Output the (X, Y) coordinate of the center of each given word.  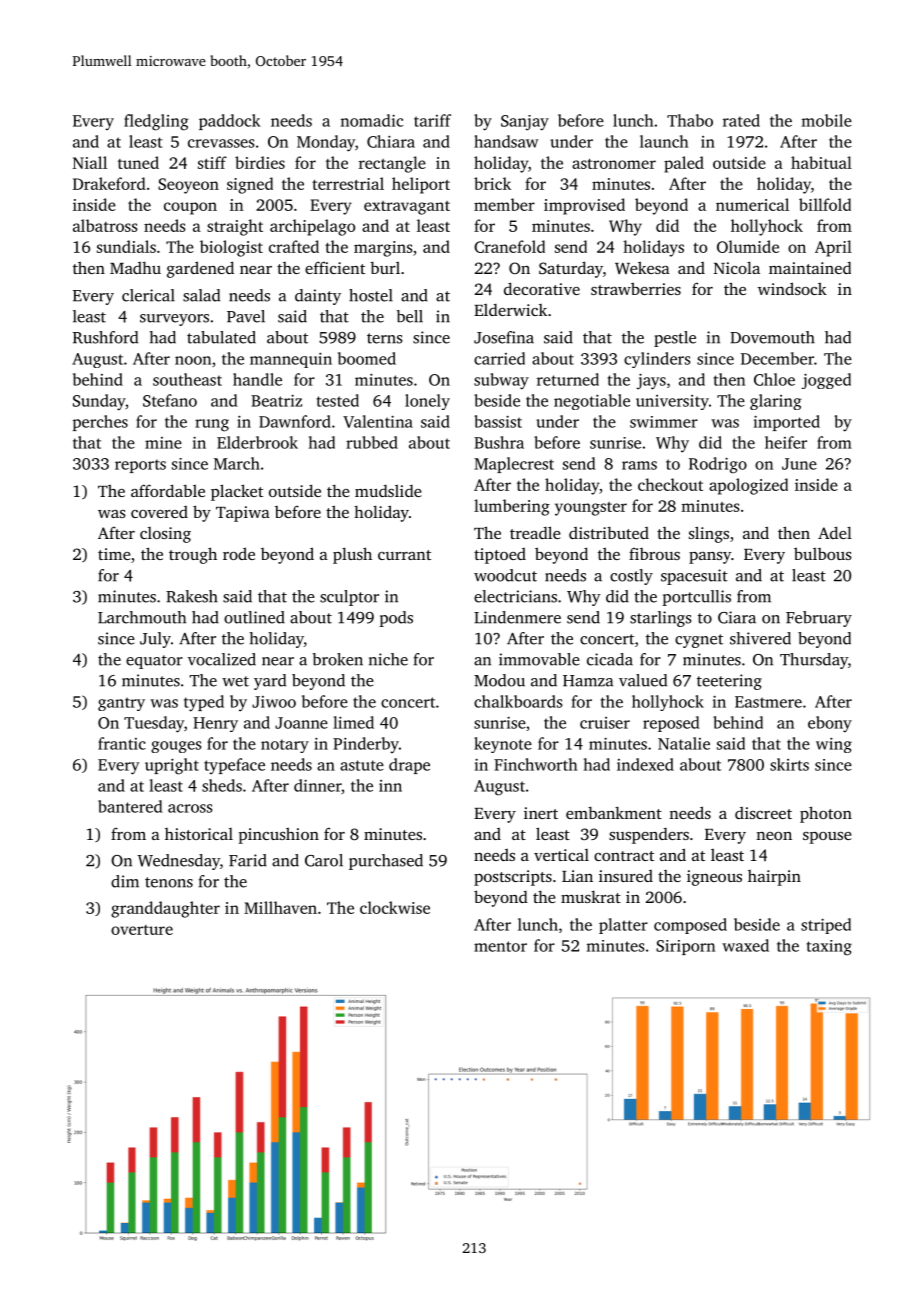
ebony (830, 724)
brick (492, 183)
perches (100, 423)
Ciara (737, 617)
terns (385, 338)
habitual (821, 162)
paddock (230, 122)
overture (142, 930)
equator (154, 662)
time (114, 554)
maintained (810, 268)
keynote (503, 745)
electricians (515, 596)
